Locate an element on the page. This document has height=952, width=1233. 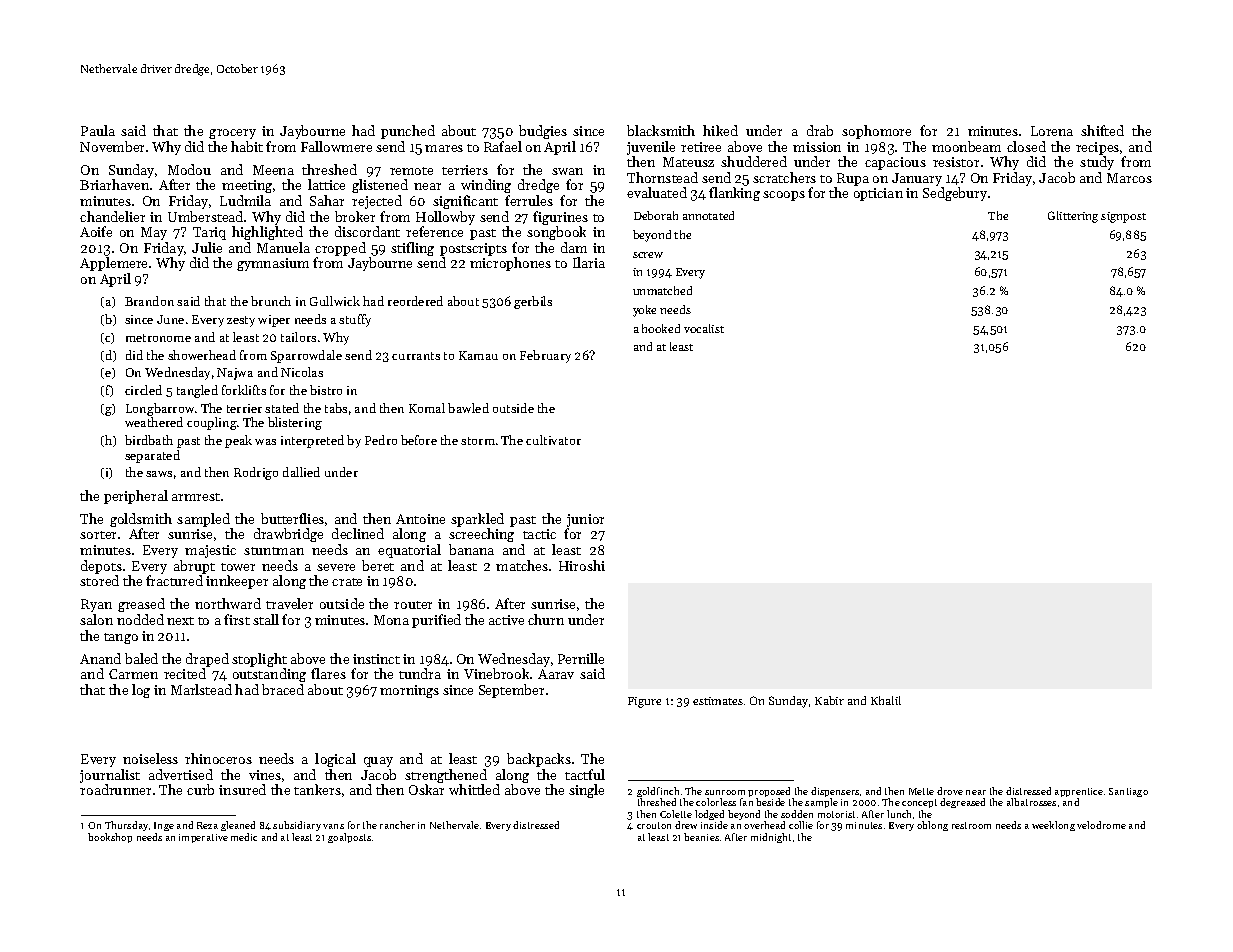
junior is located at coordinates (585, 520).
